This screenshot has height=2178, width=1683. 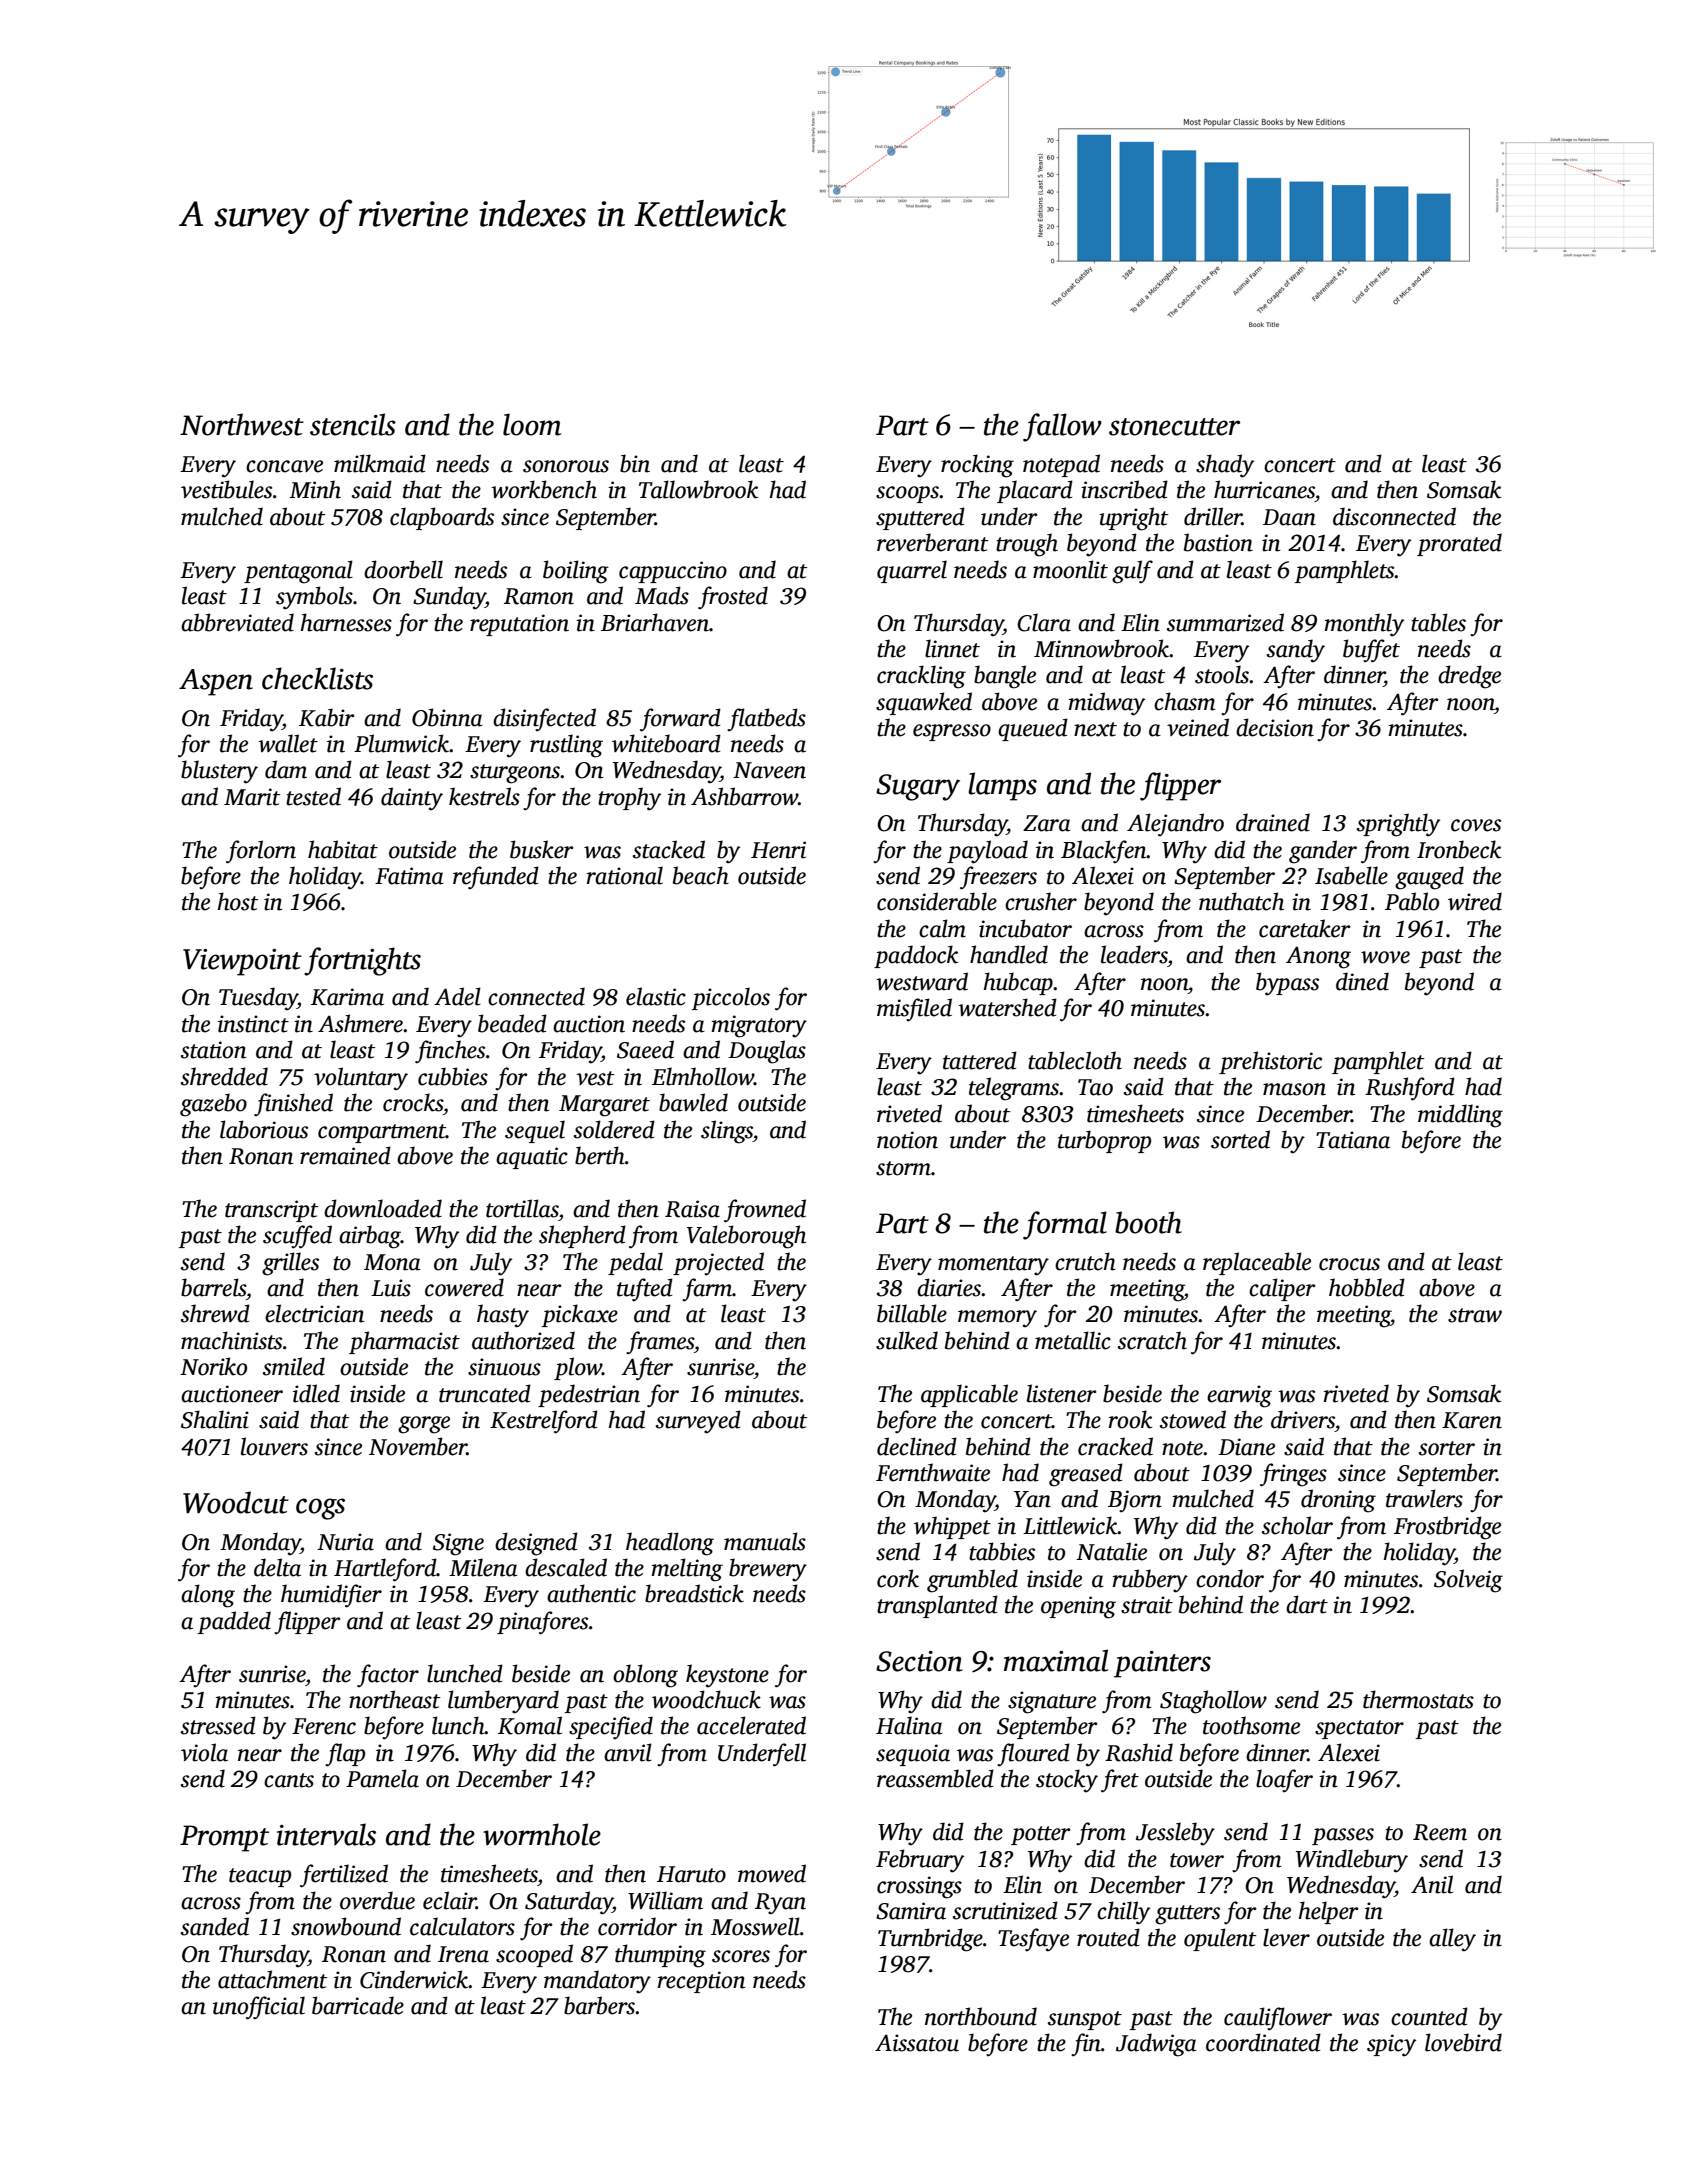 I want to click on stacked, so click(x=669, y=849).
